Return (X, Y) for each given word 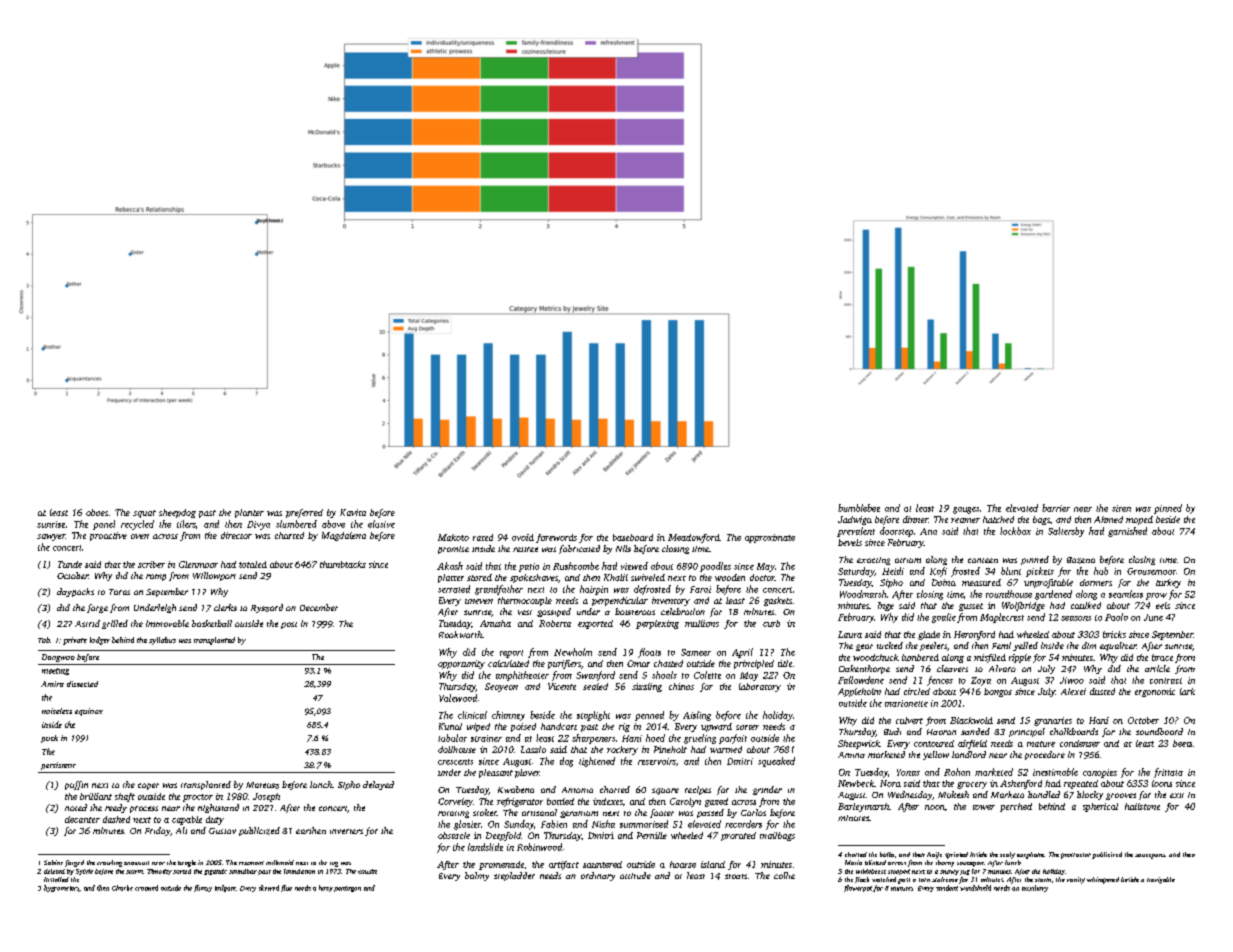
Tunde (70, 564)
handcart (559, 726)
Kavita (353, 512)
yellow (936, 755)
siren (1121, 508)
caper (148, 786)
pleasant (496, 773)
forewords (556, 538)
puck (49, 739)
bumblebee (859, 508)
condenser (1080, 743)
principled (754, 664)
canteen (983, 560)
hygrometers (61, 888)
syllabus (162, 641)
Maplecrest (1002, 618)
